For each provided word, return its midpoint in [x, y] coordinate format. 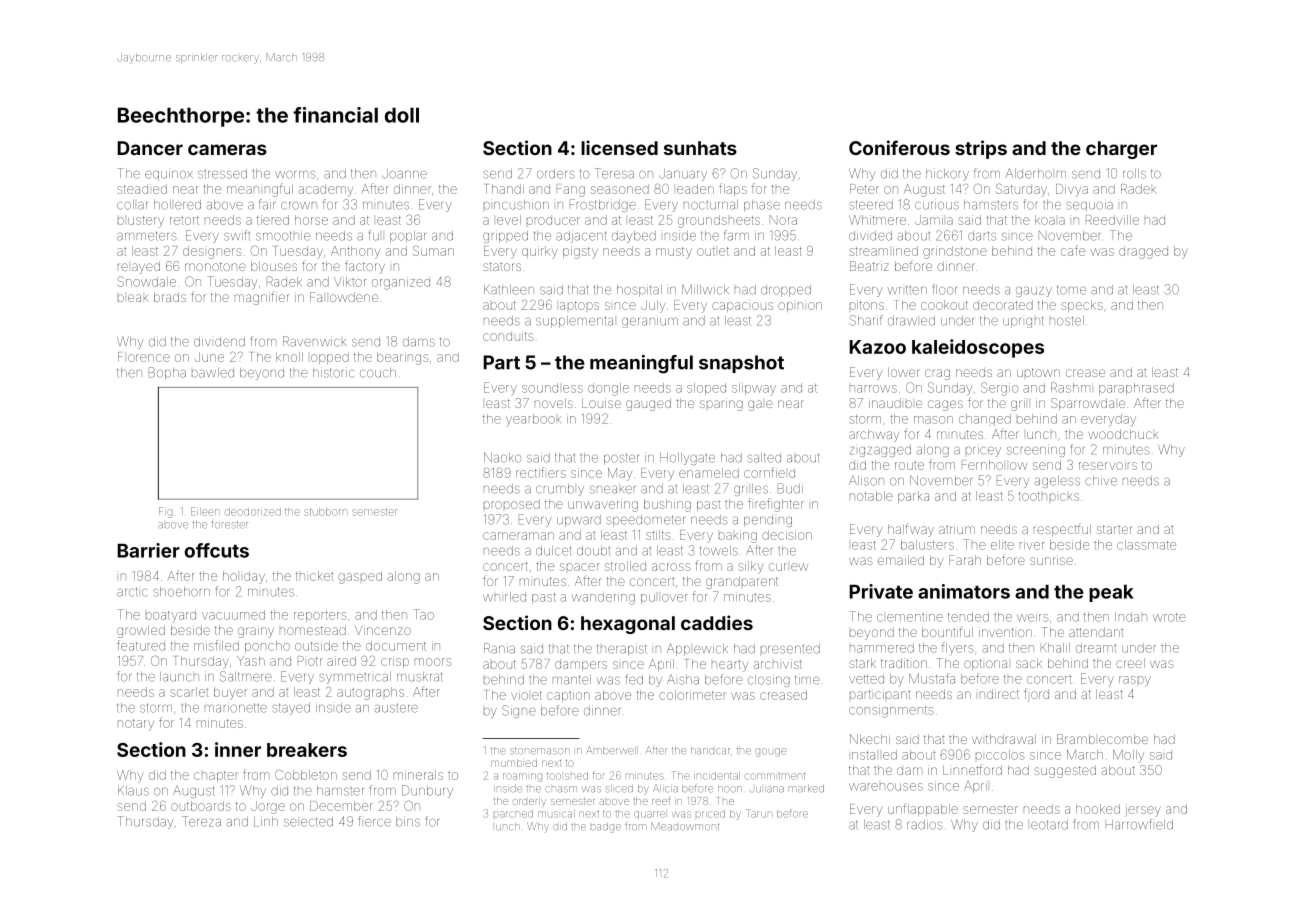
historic [333, 373]
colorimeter [692, 695]
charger [1121, 150]
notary [136, 725]
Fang [571, 190]
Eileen [205, 511]
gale [760, 405]
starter [1114, 529]
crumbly [560, 490]
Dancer [150, 148]
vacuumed [233, 615]
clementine [910, 618]
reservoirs [1108, 465]
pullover [664, 599]
